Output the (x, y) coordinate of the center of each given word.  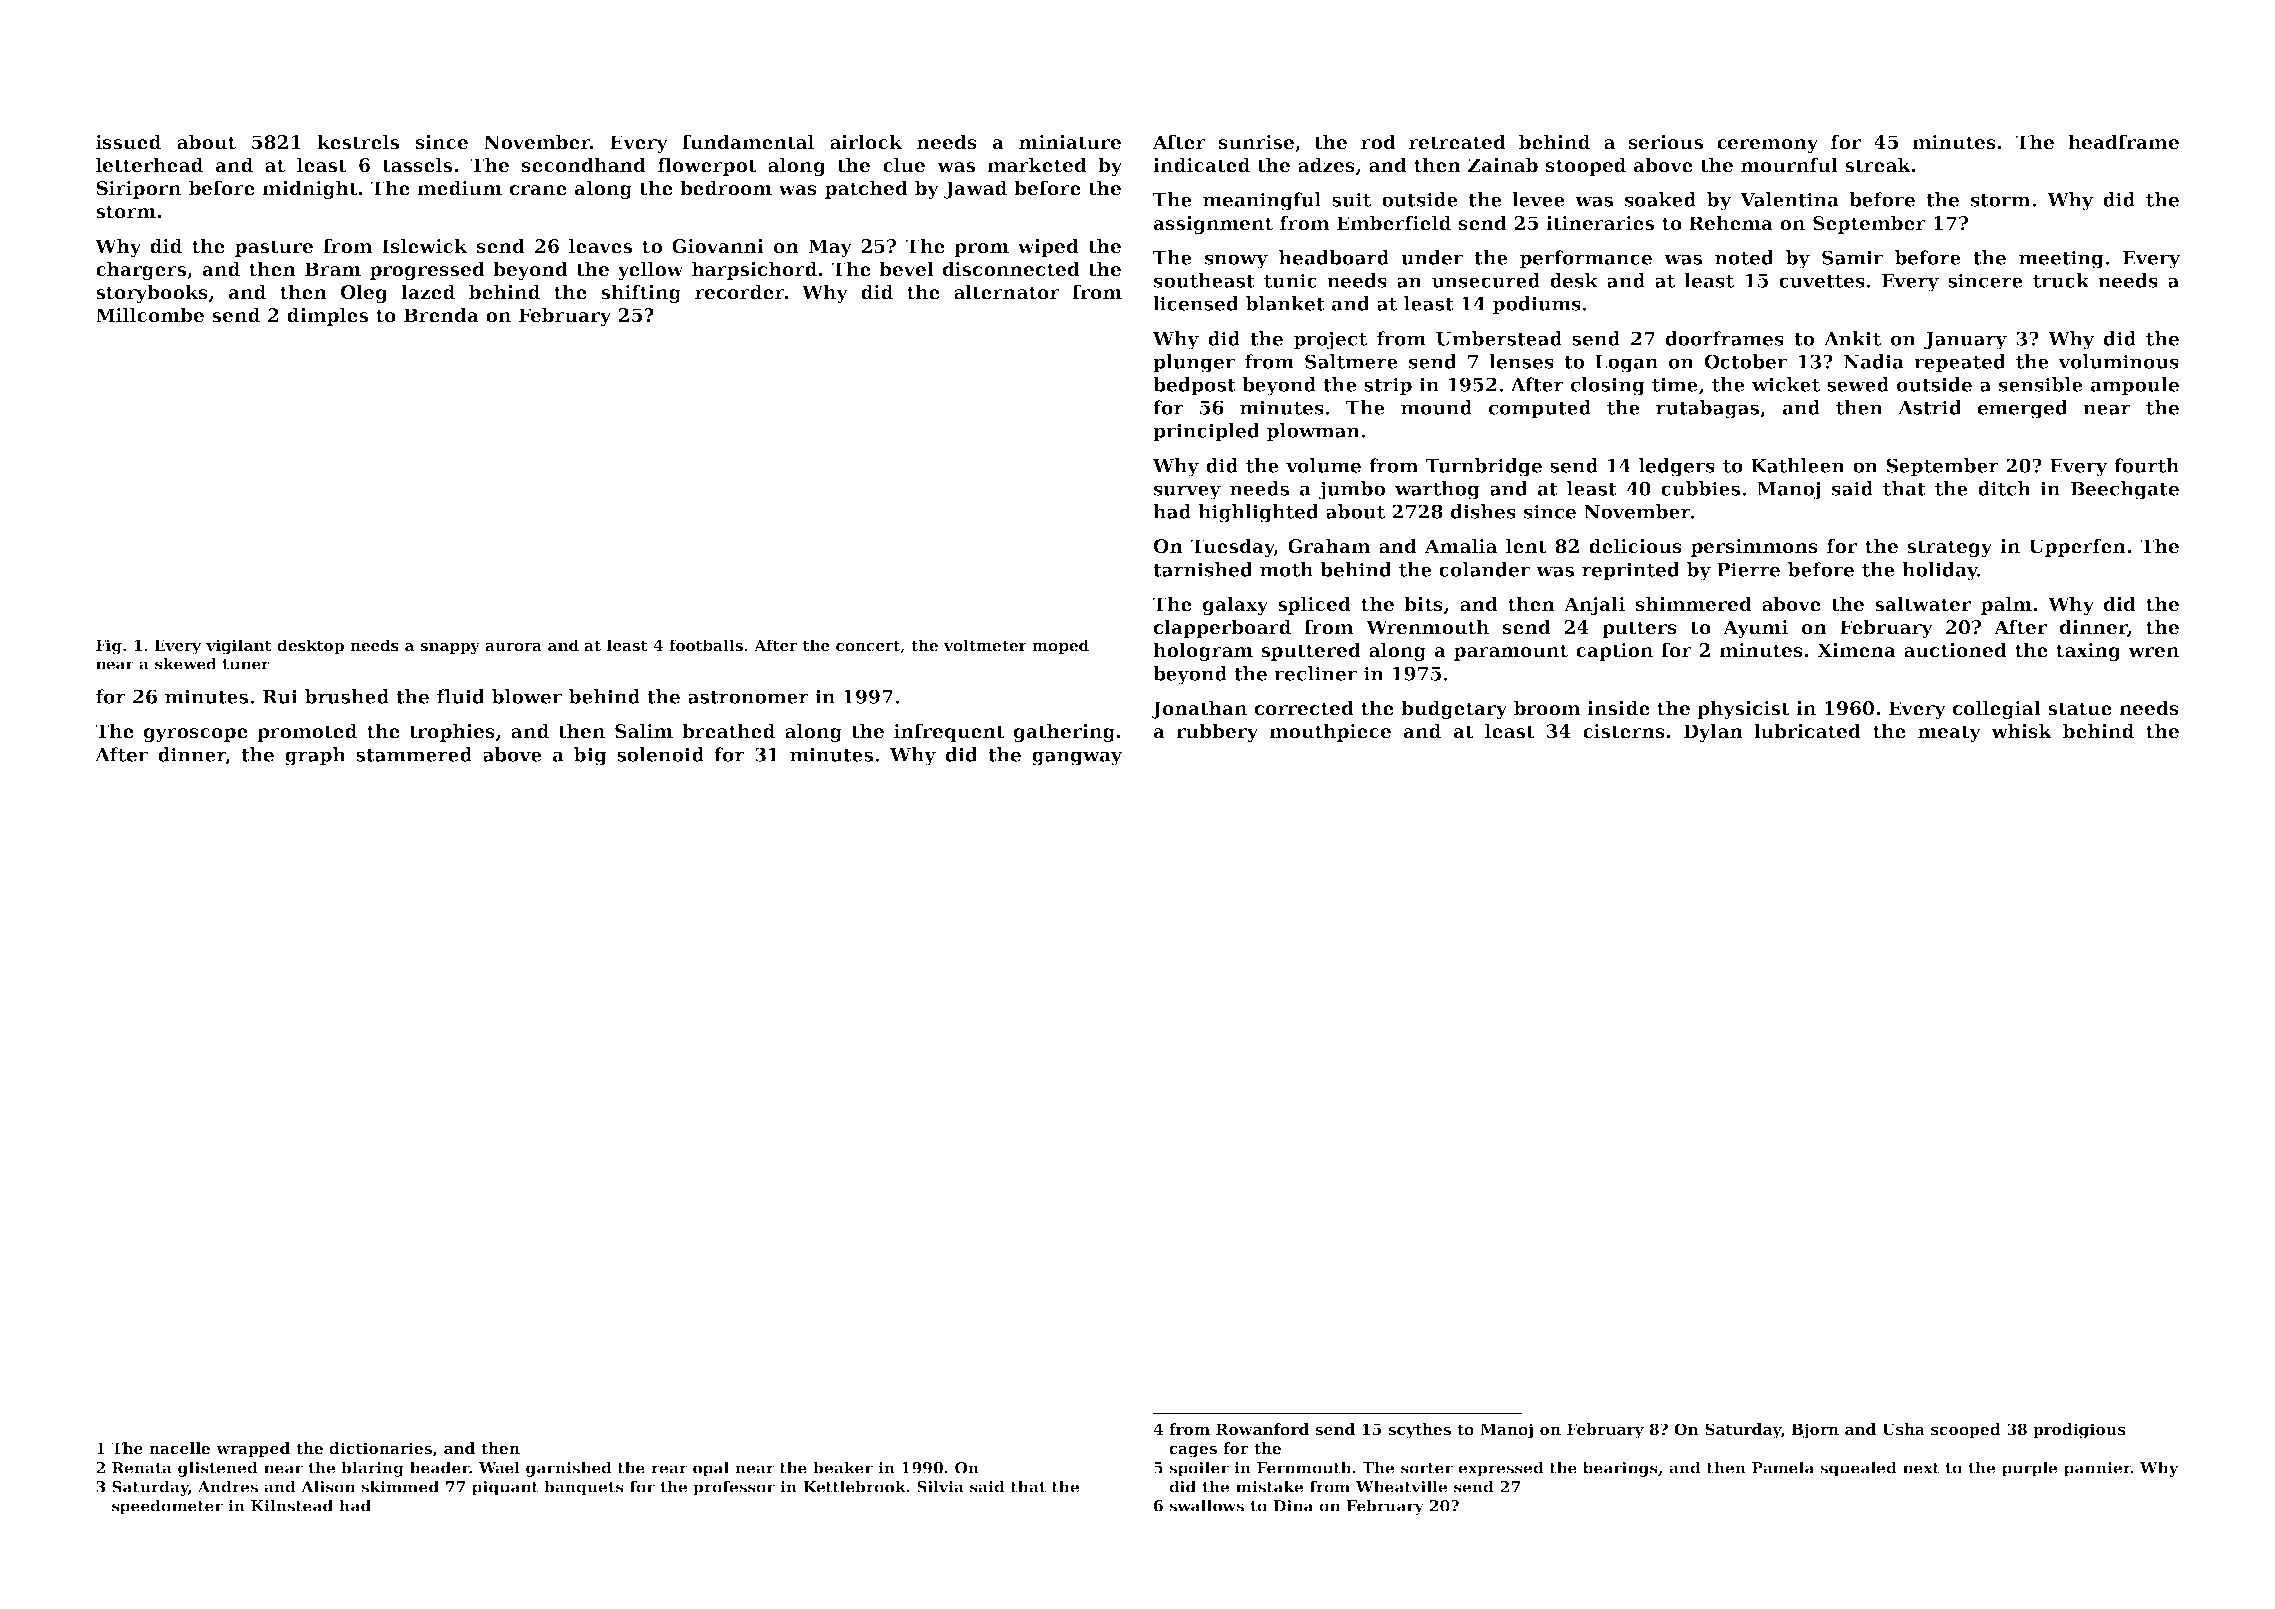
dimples (327, 316)
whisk (2021, 731)
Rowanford (1262, 1429)
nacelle (179, 1448)
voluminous (2118, 361)
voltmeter (985, 645)
